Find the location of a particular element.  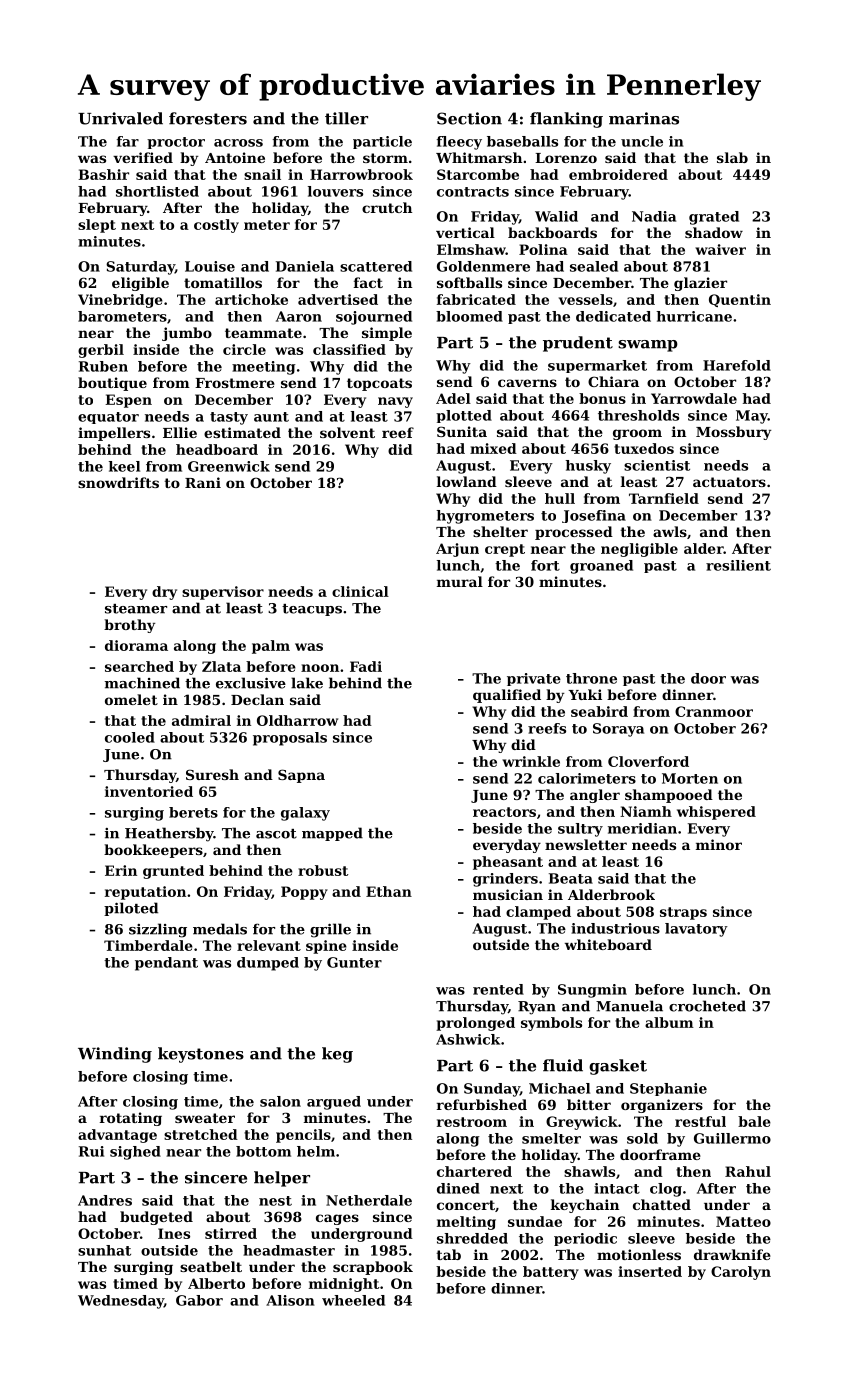

costly is located at coordinates (216, 226).
